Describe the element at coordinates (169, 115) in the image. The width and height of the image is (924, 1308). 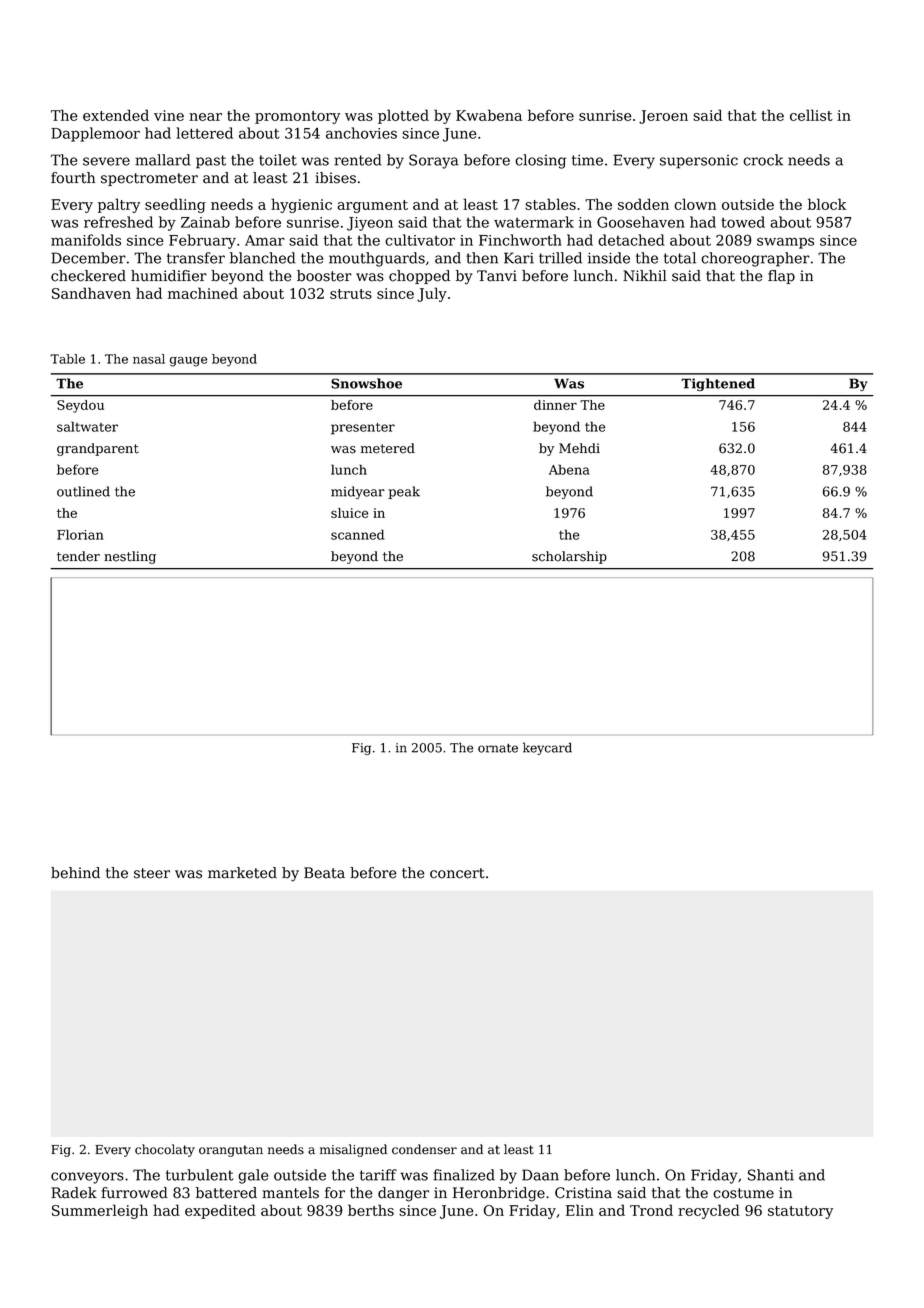
I see `vine` at that location.
